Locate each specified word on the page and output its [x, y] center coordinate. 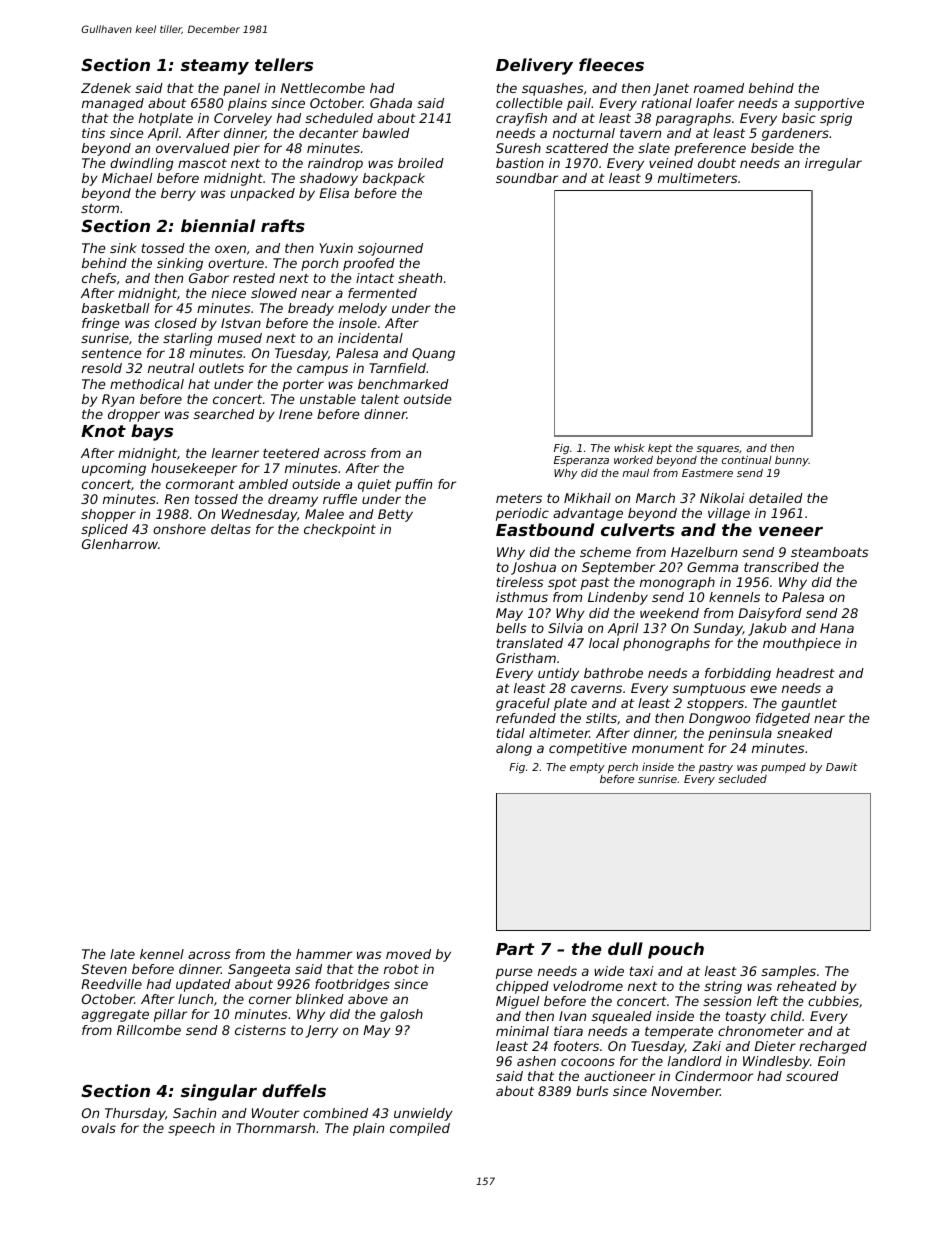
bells [511, 628]
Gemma [712, 567]
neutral [171, 368]
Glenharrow [120, 544]
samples [788, 972]
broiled [421, 163]
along [514, 749]
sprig [836, 119]
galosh [401, 1015]
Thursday [135, 1114]
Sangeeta [259, 970]
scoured [812, 1076]
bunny [792, 461]
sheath [420, 278]
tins [93, 133]
